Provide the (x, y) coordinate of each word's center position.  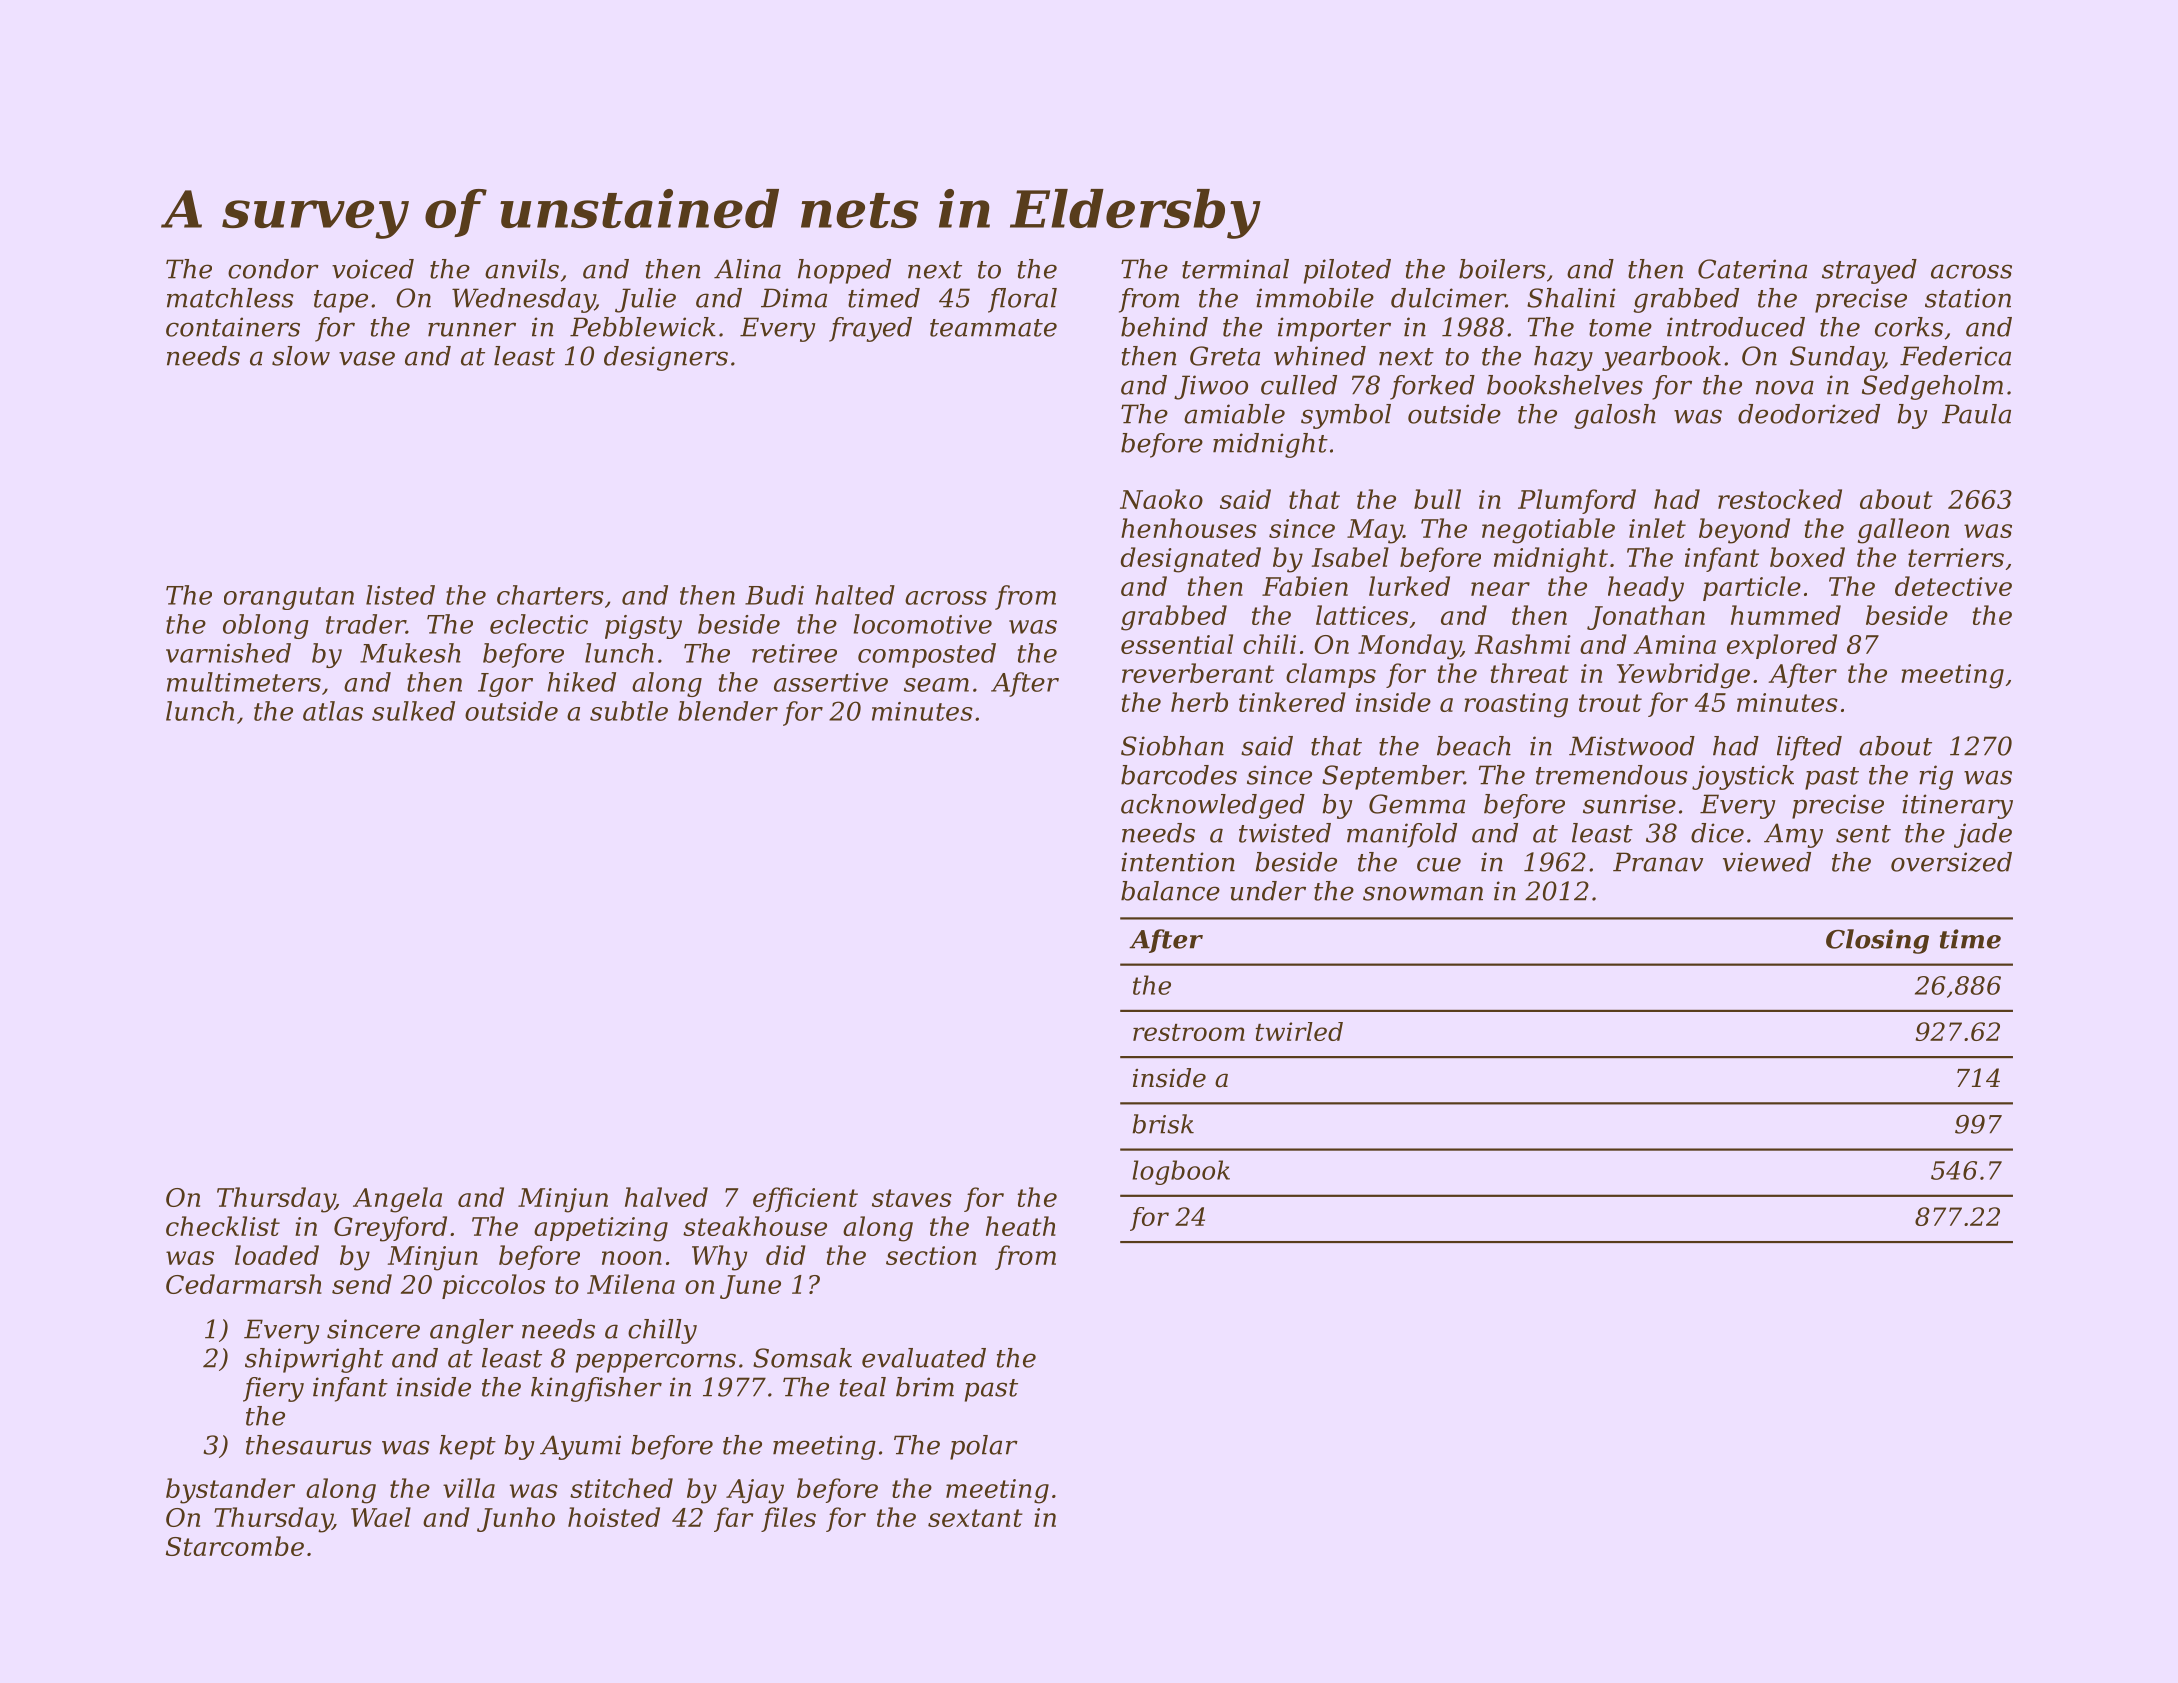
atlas (333, 711)
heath (1021, 1226)
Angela (397, 1200)
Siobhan (1172, 746)
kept (467, 1447)
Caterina (1752, 269)
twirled (1299, 1031)
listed (400, 595)
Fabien (1305, 586)
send (362, 1284)
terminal (1235, 269)
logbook (1181, 1172)
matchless (230, 298)
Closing (1877, 941)
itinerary (1957, 806)
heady (1646, 589)
